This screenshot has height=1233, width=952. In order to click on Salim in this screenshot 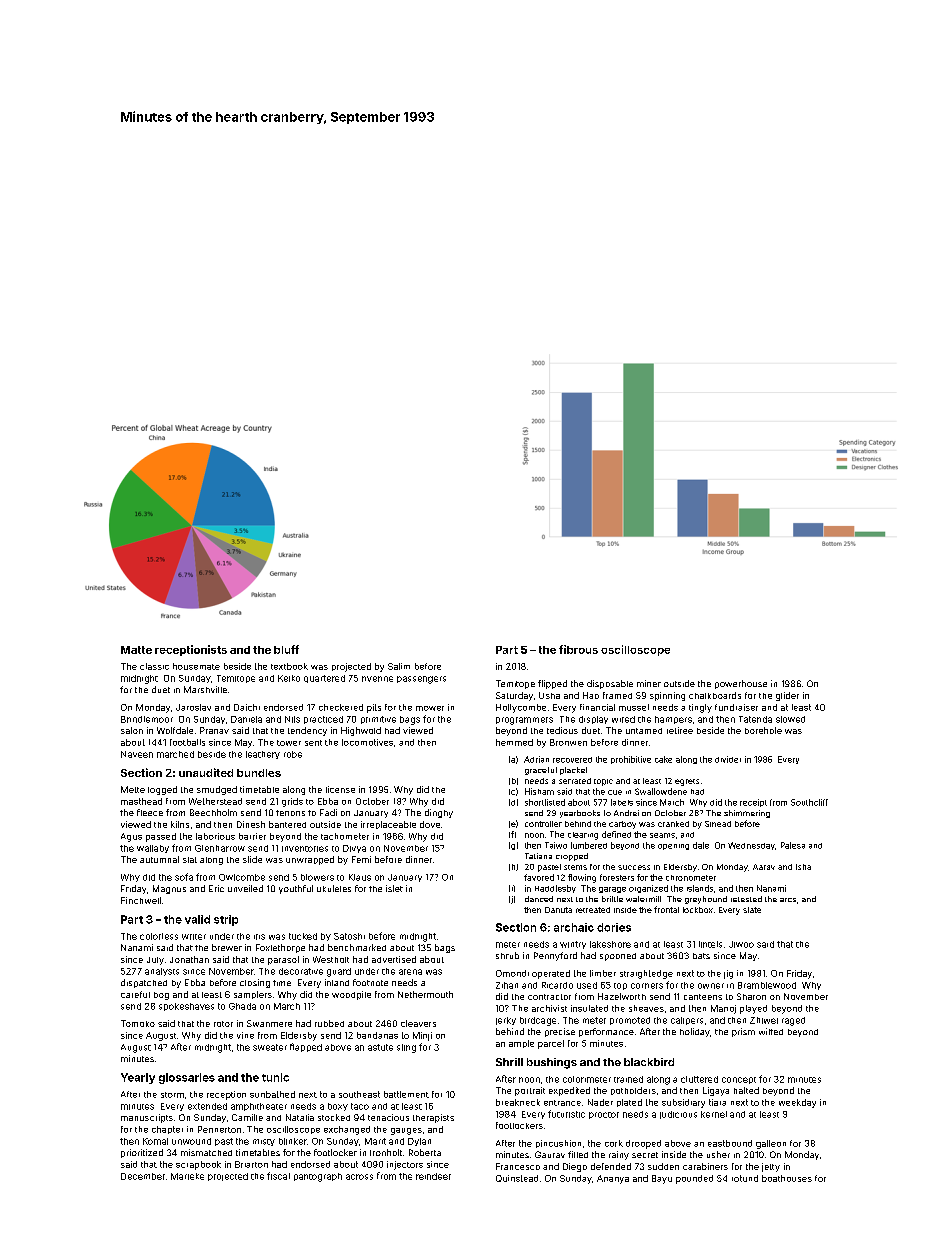, I will do `click(399, 666)`.
